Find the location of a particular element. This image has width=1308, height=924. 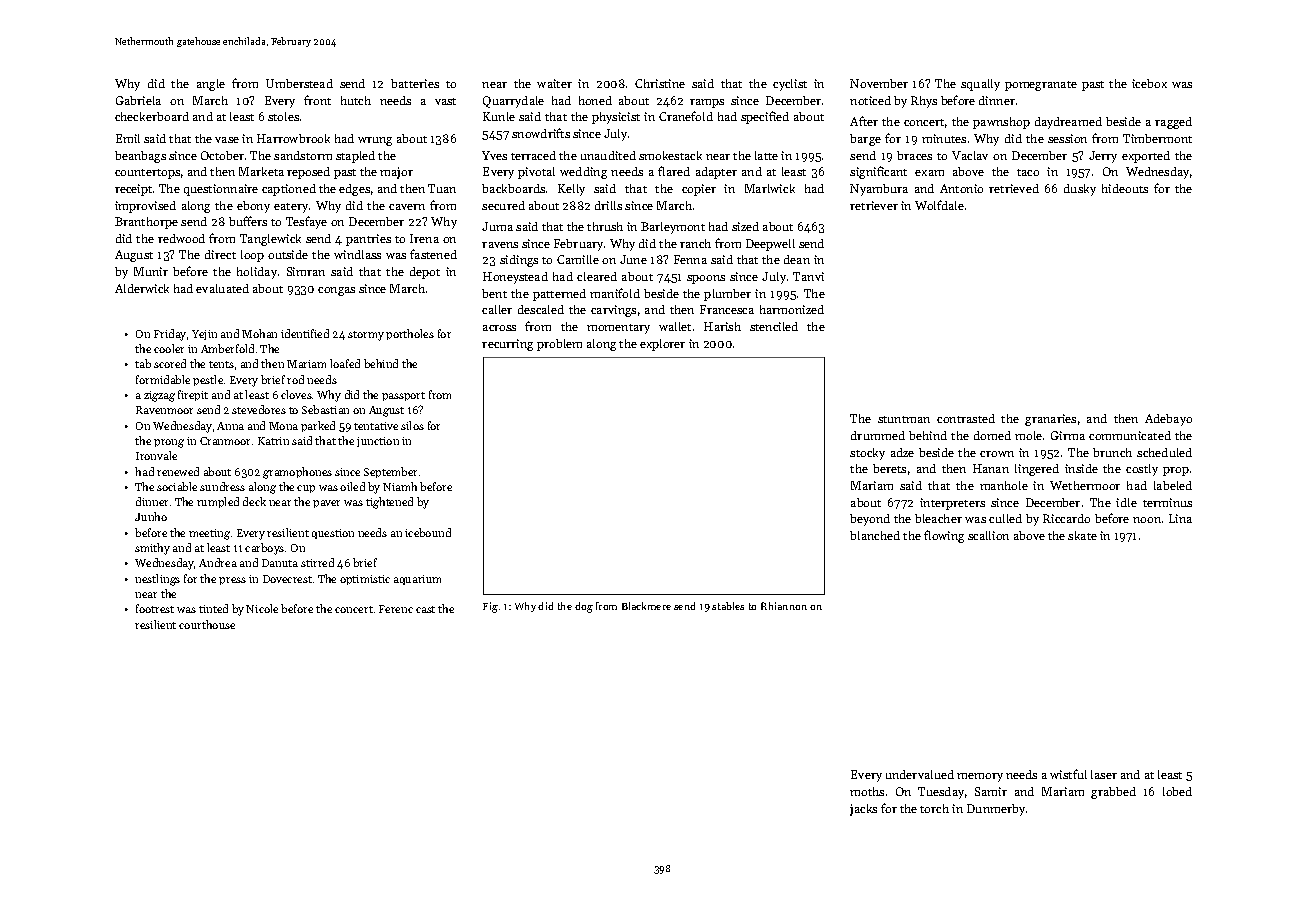

courthouse is located at coordinates (207, 624).
